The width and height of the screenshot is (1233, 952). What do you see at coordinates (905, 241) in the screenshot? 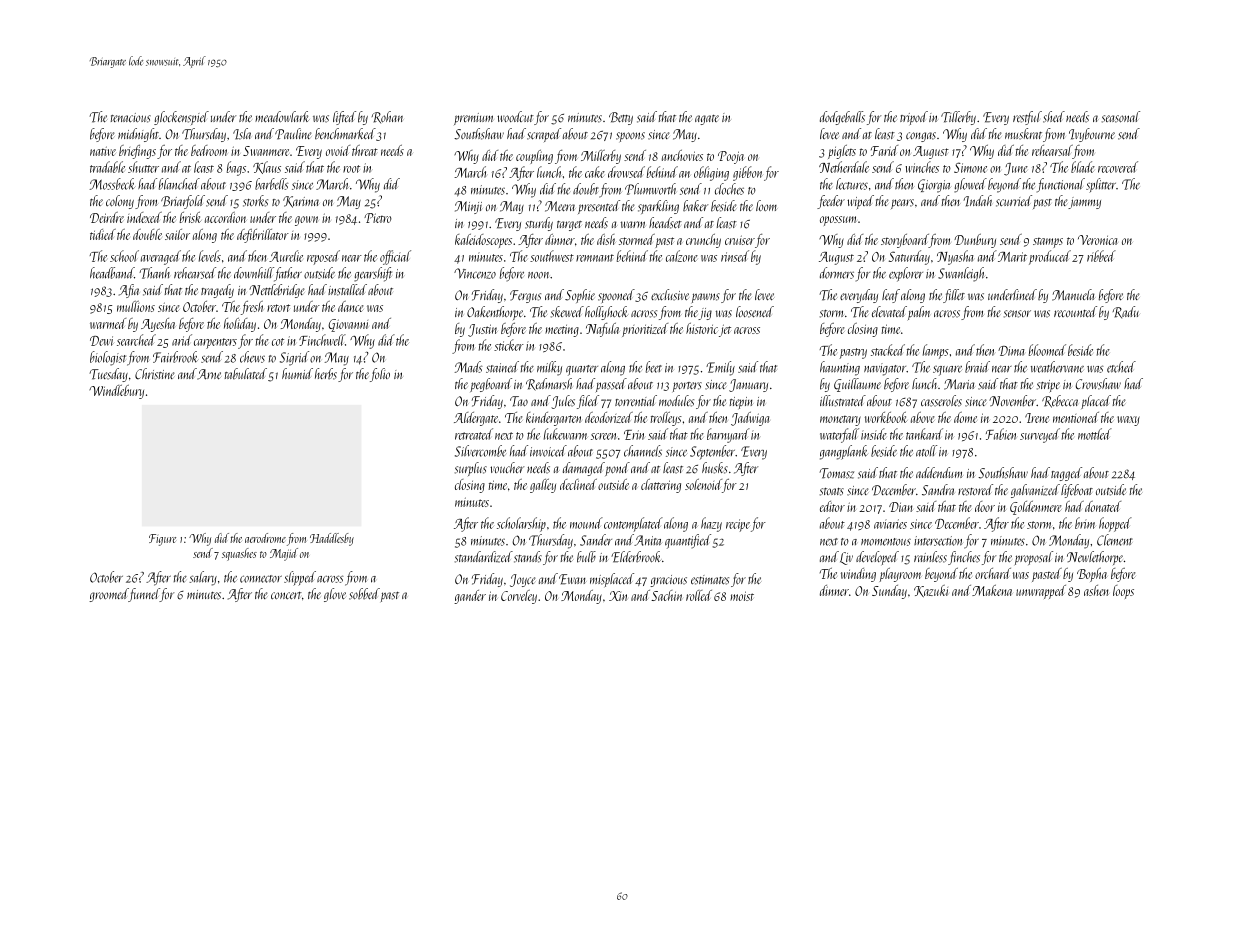
I see `storyboard` at bounding box center [905, 241].
